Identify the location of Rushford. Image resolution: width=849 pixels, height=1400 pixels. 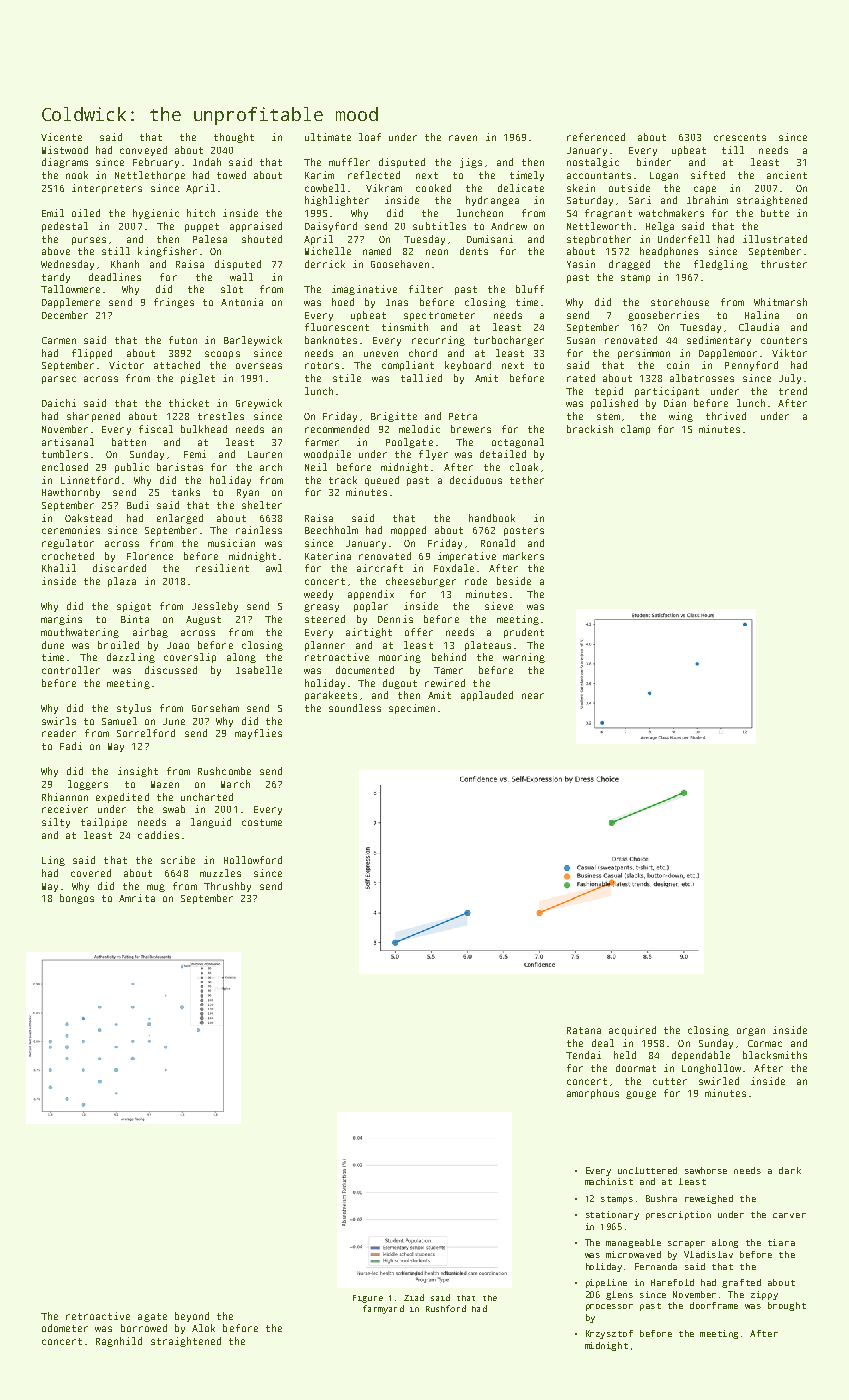
(446, 1308).
